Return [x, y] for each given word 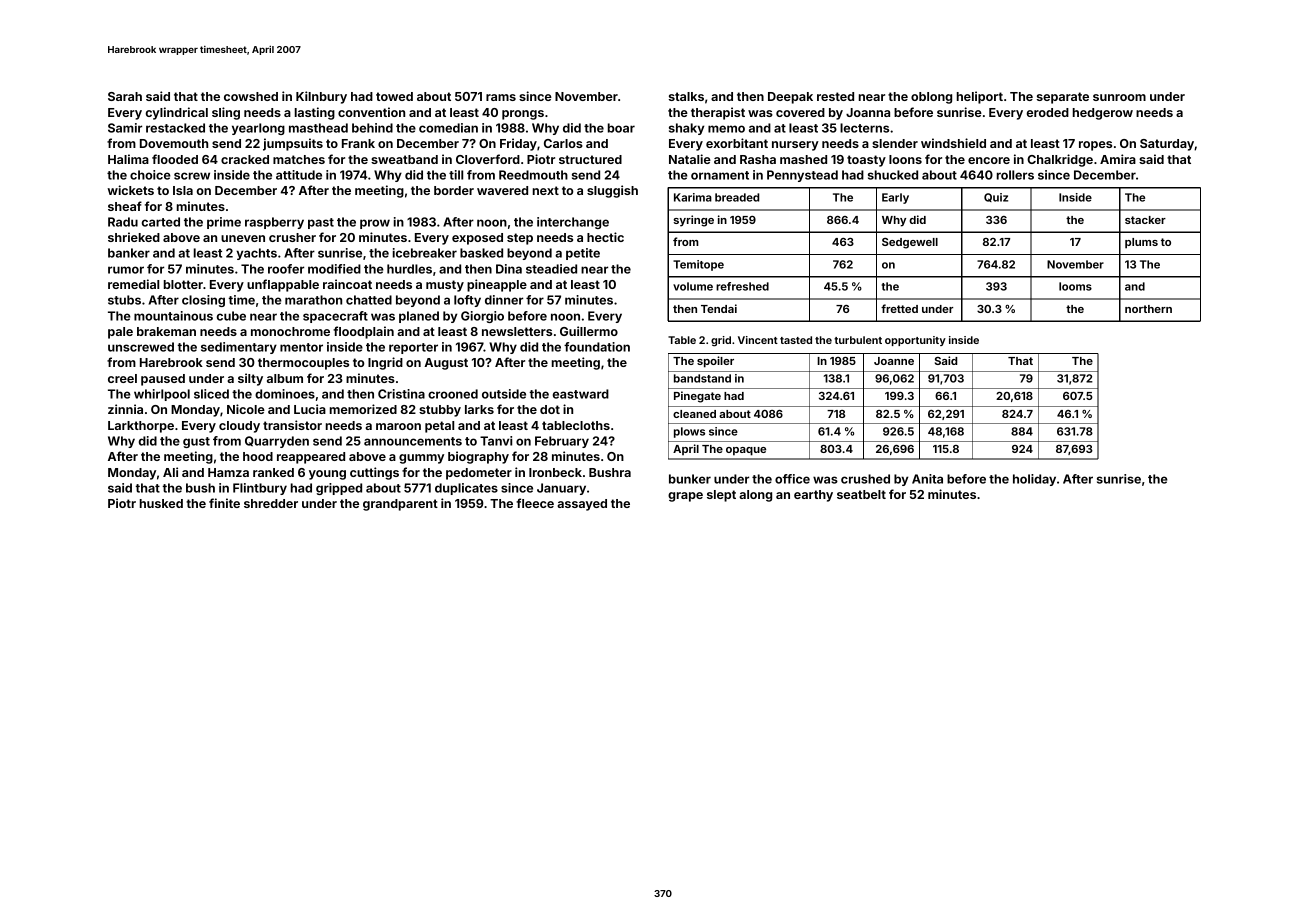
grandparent [400, 505]
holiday [1034, 480]
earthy [813, 496]
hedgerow [1103, 114]
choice [150, 175]
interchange [573, 223]
